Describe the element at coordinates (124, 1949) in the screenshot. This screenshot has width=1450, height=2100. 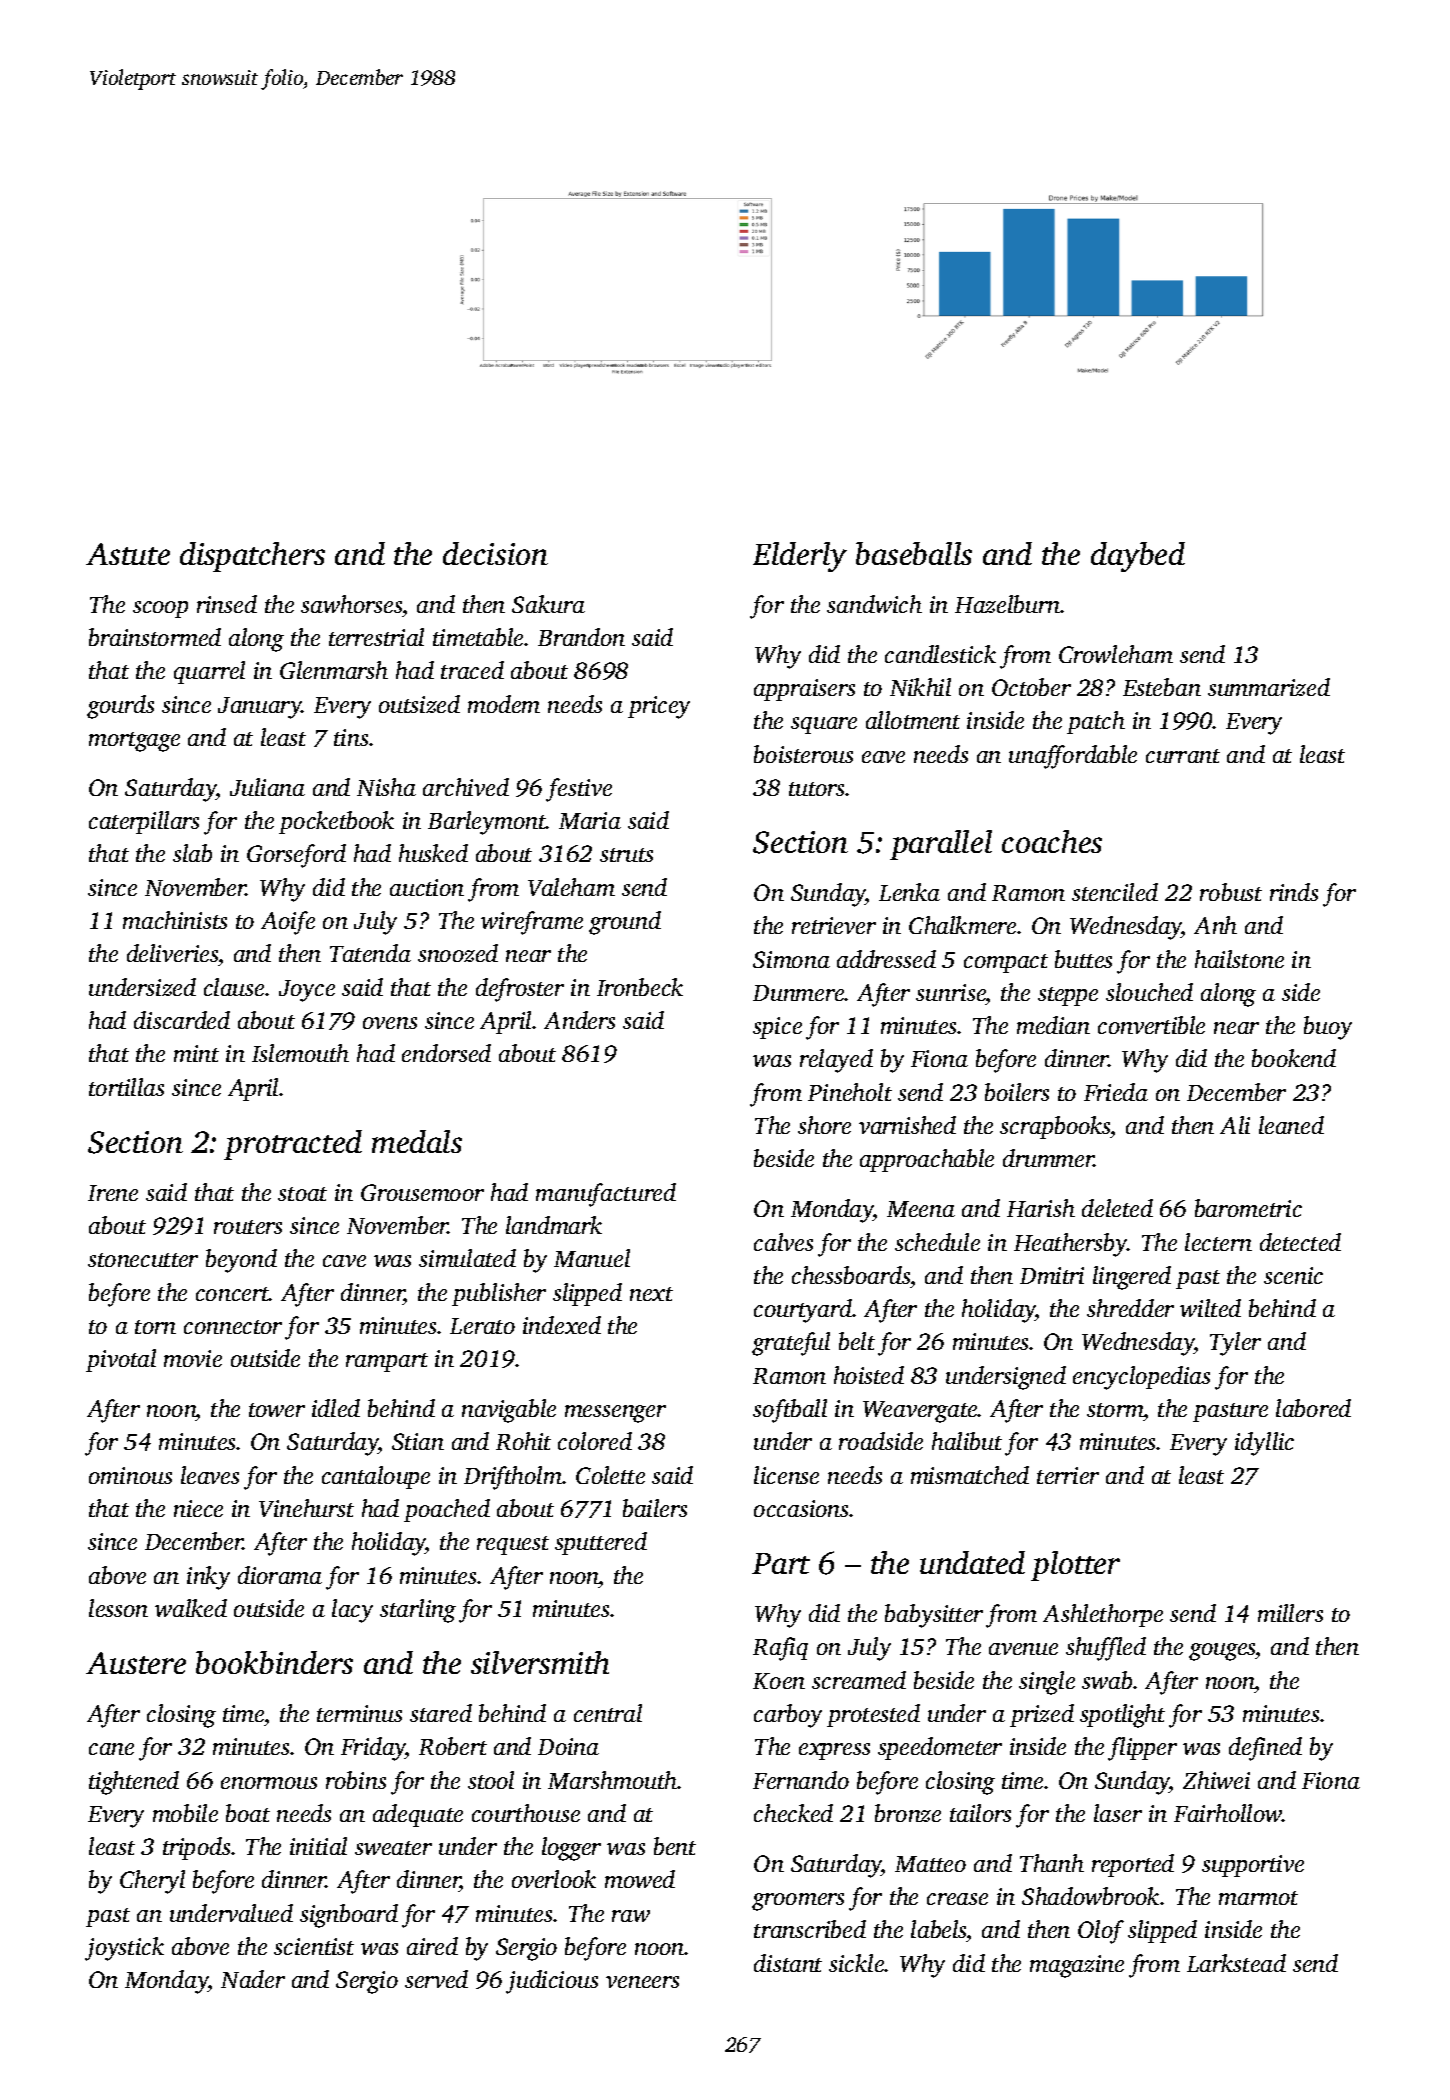
I see `joystick` at that location.
